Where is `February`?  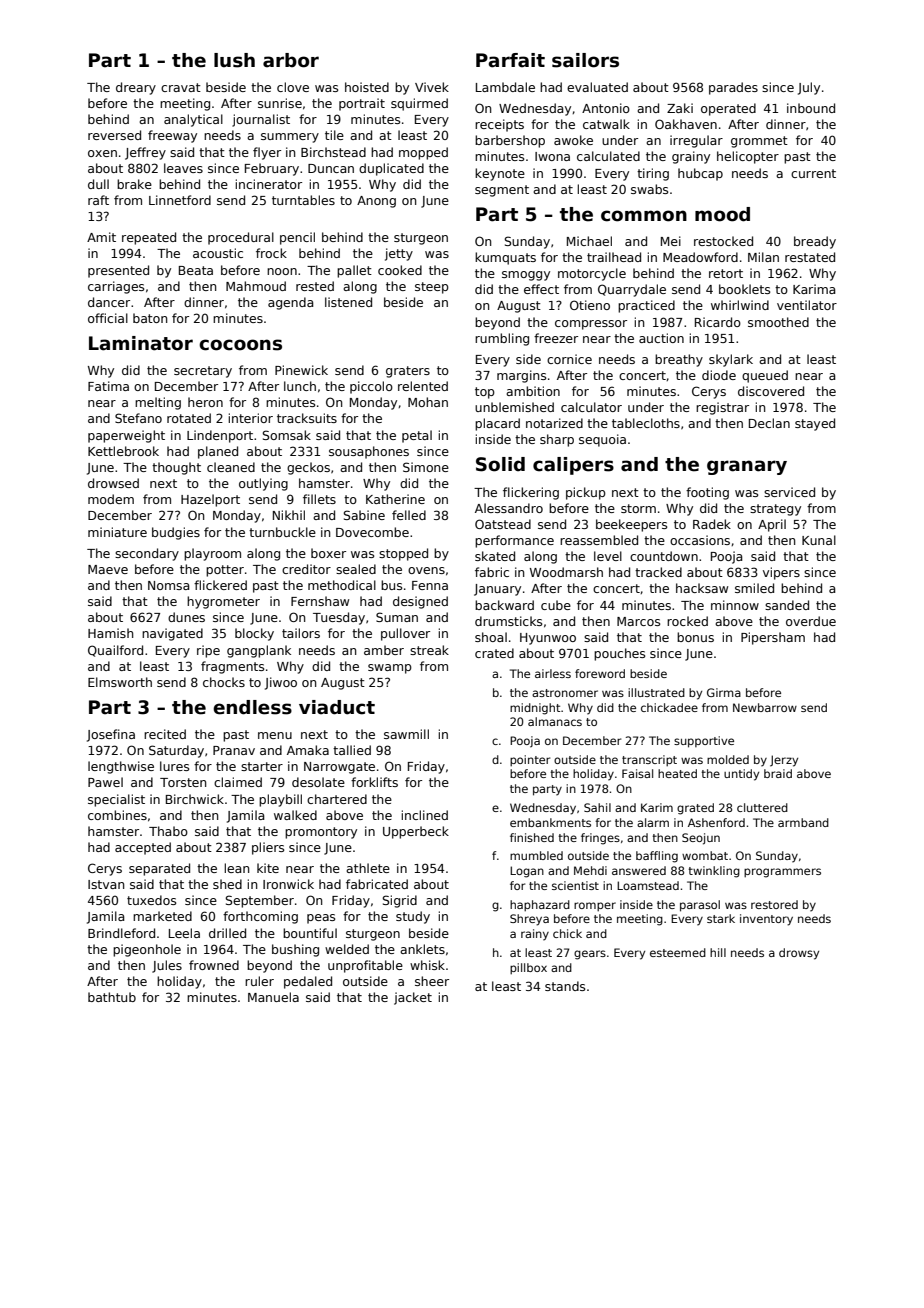 February is located at coordinates (272, 169).
